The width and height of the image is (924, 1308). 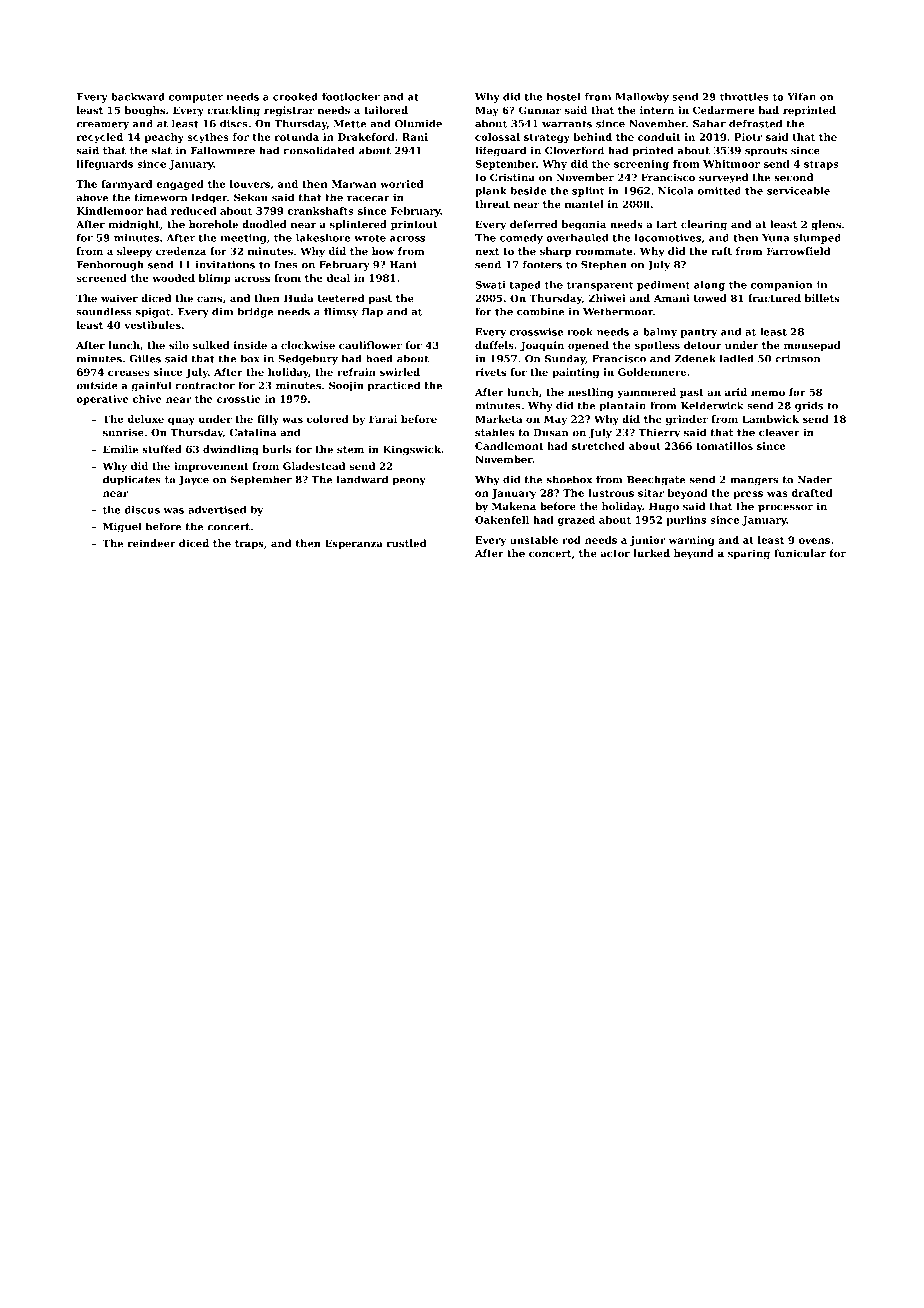 I want to click on teetered, so click(x=341, y=298).
